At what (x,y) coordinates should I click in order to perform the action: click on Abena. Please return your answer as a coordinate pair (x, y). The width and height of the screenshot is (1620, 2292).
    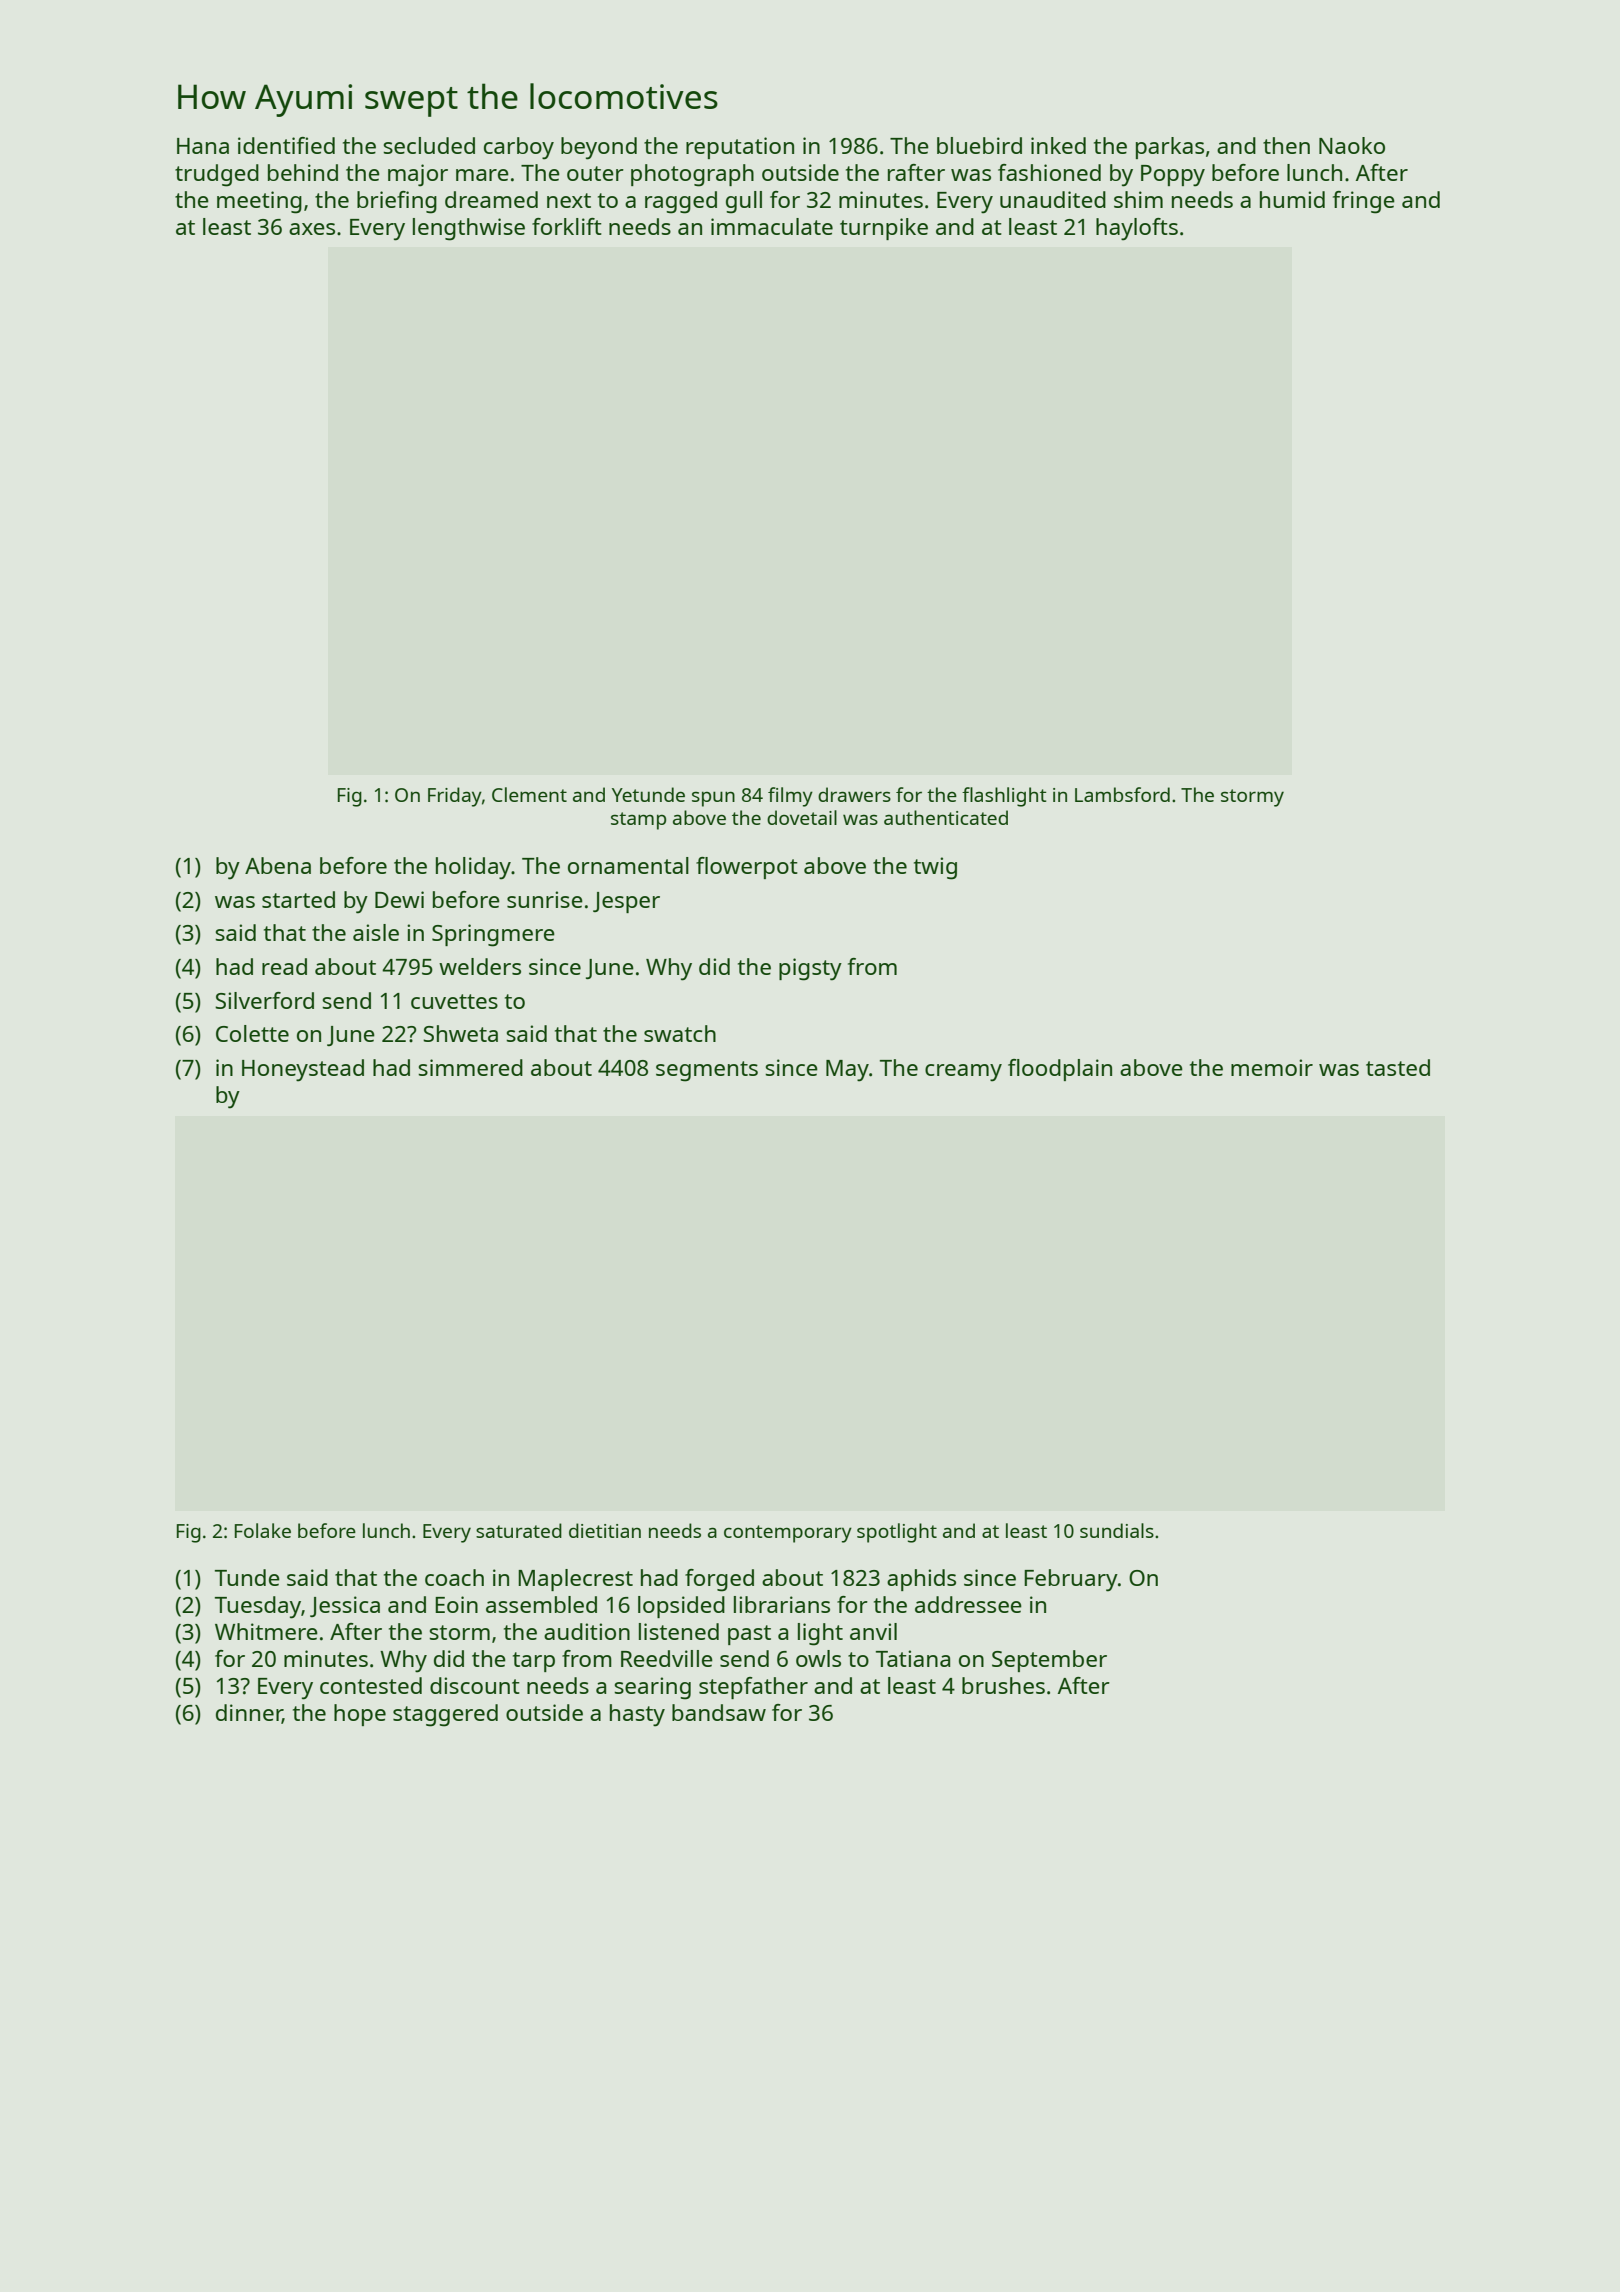
    Looking at the image, I should click on (278, 865).
